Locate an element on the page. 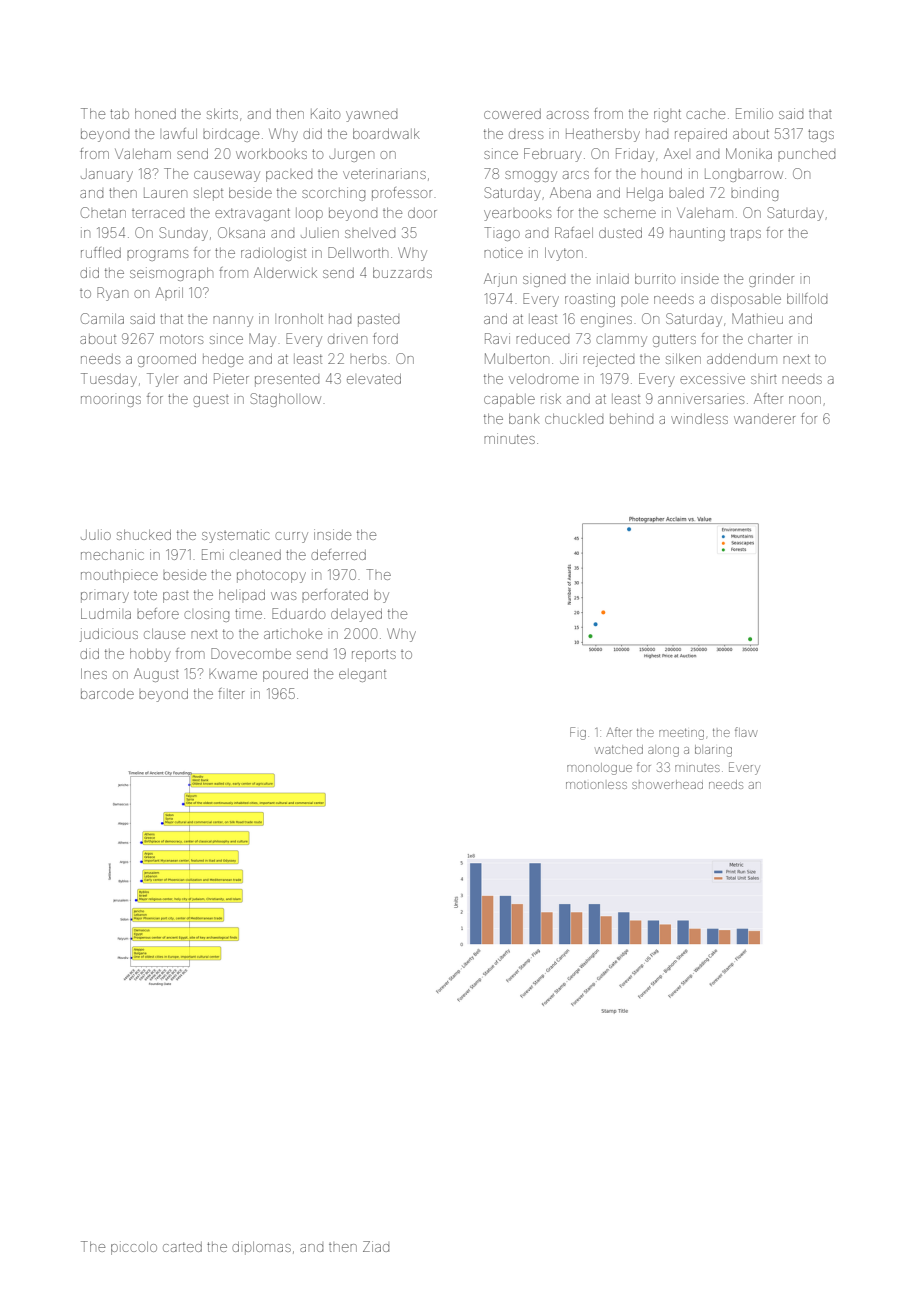  Emilio is located at coordinates (754, 113).
